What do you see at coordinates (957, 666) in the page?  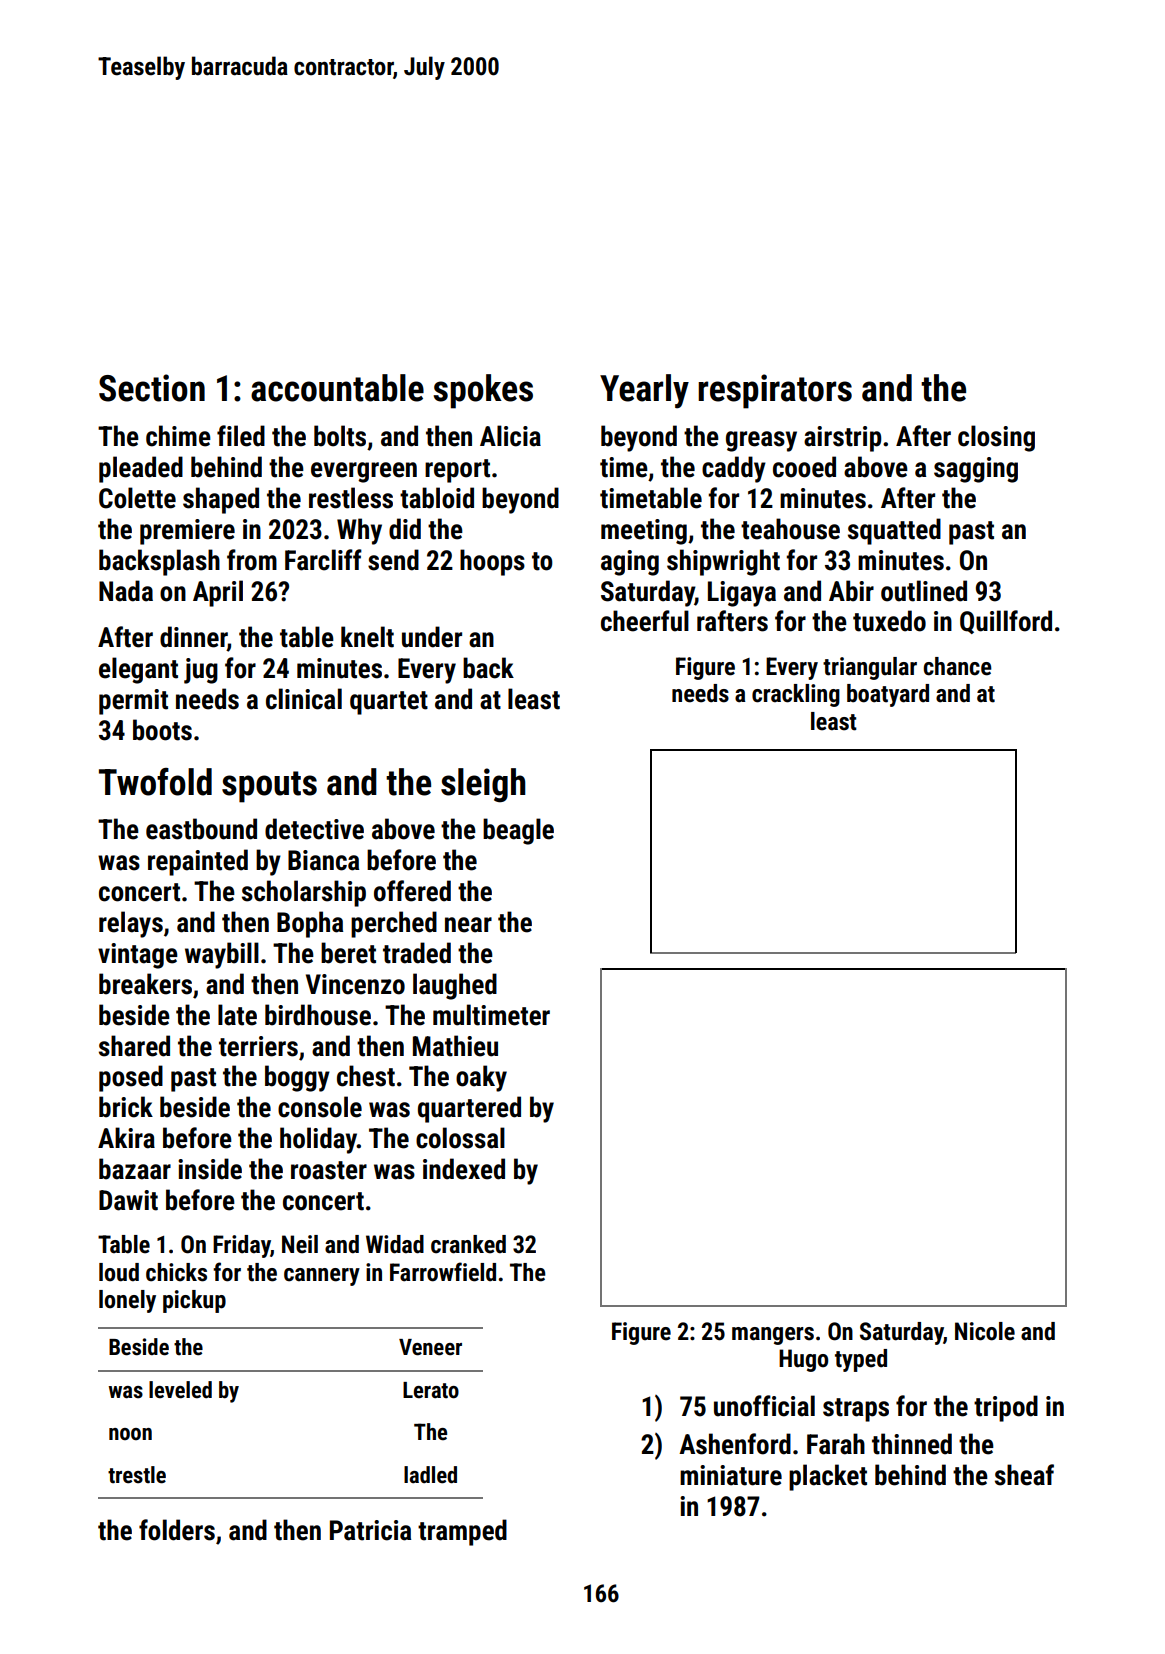 I see `chance` at bounding box center [957, 666].
